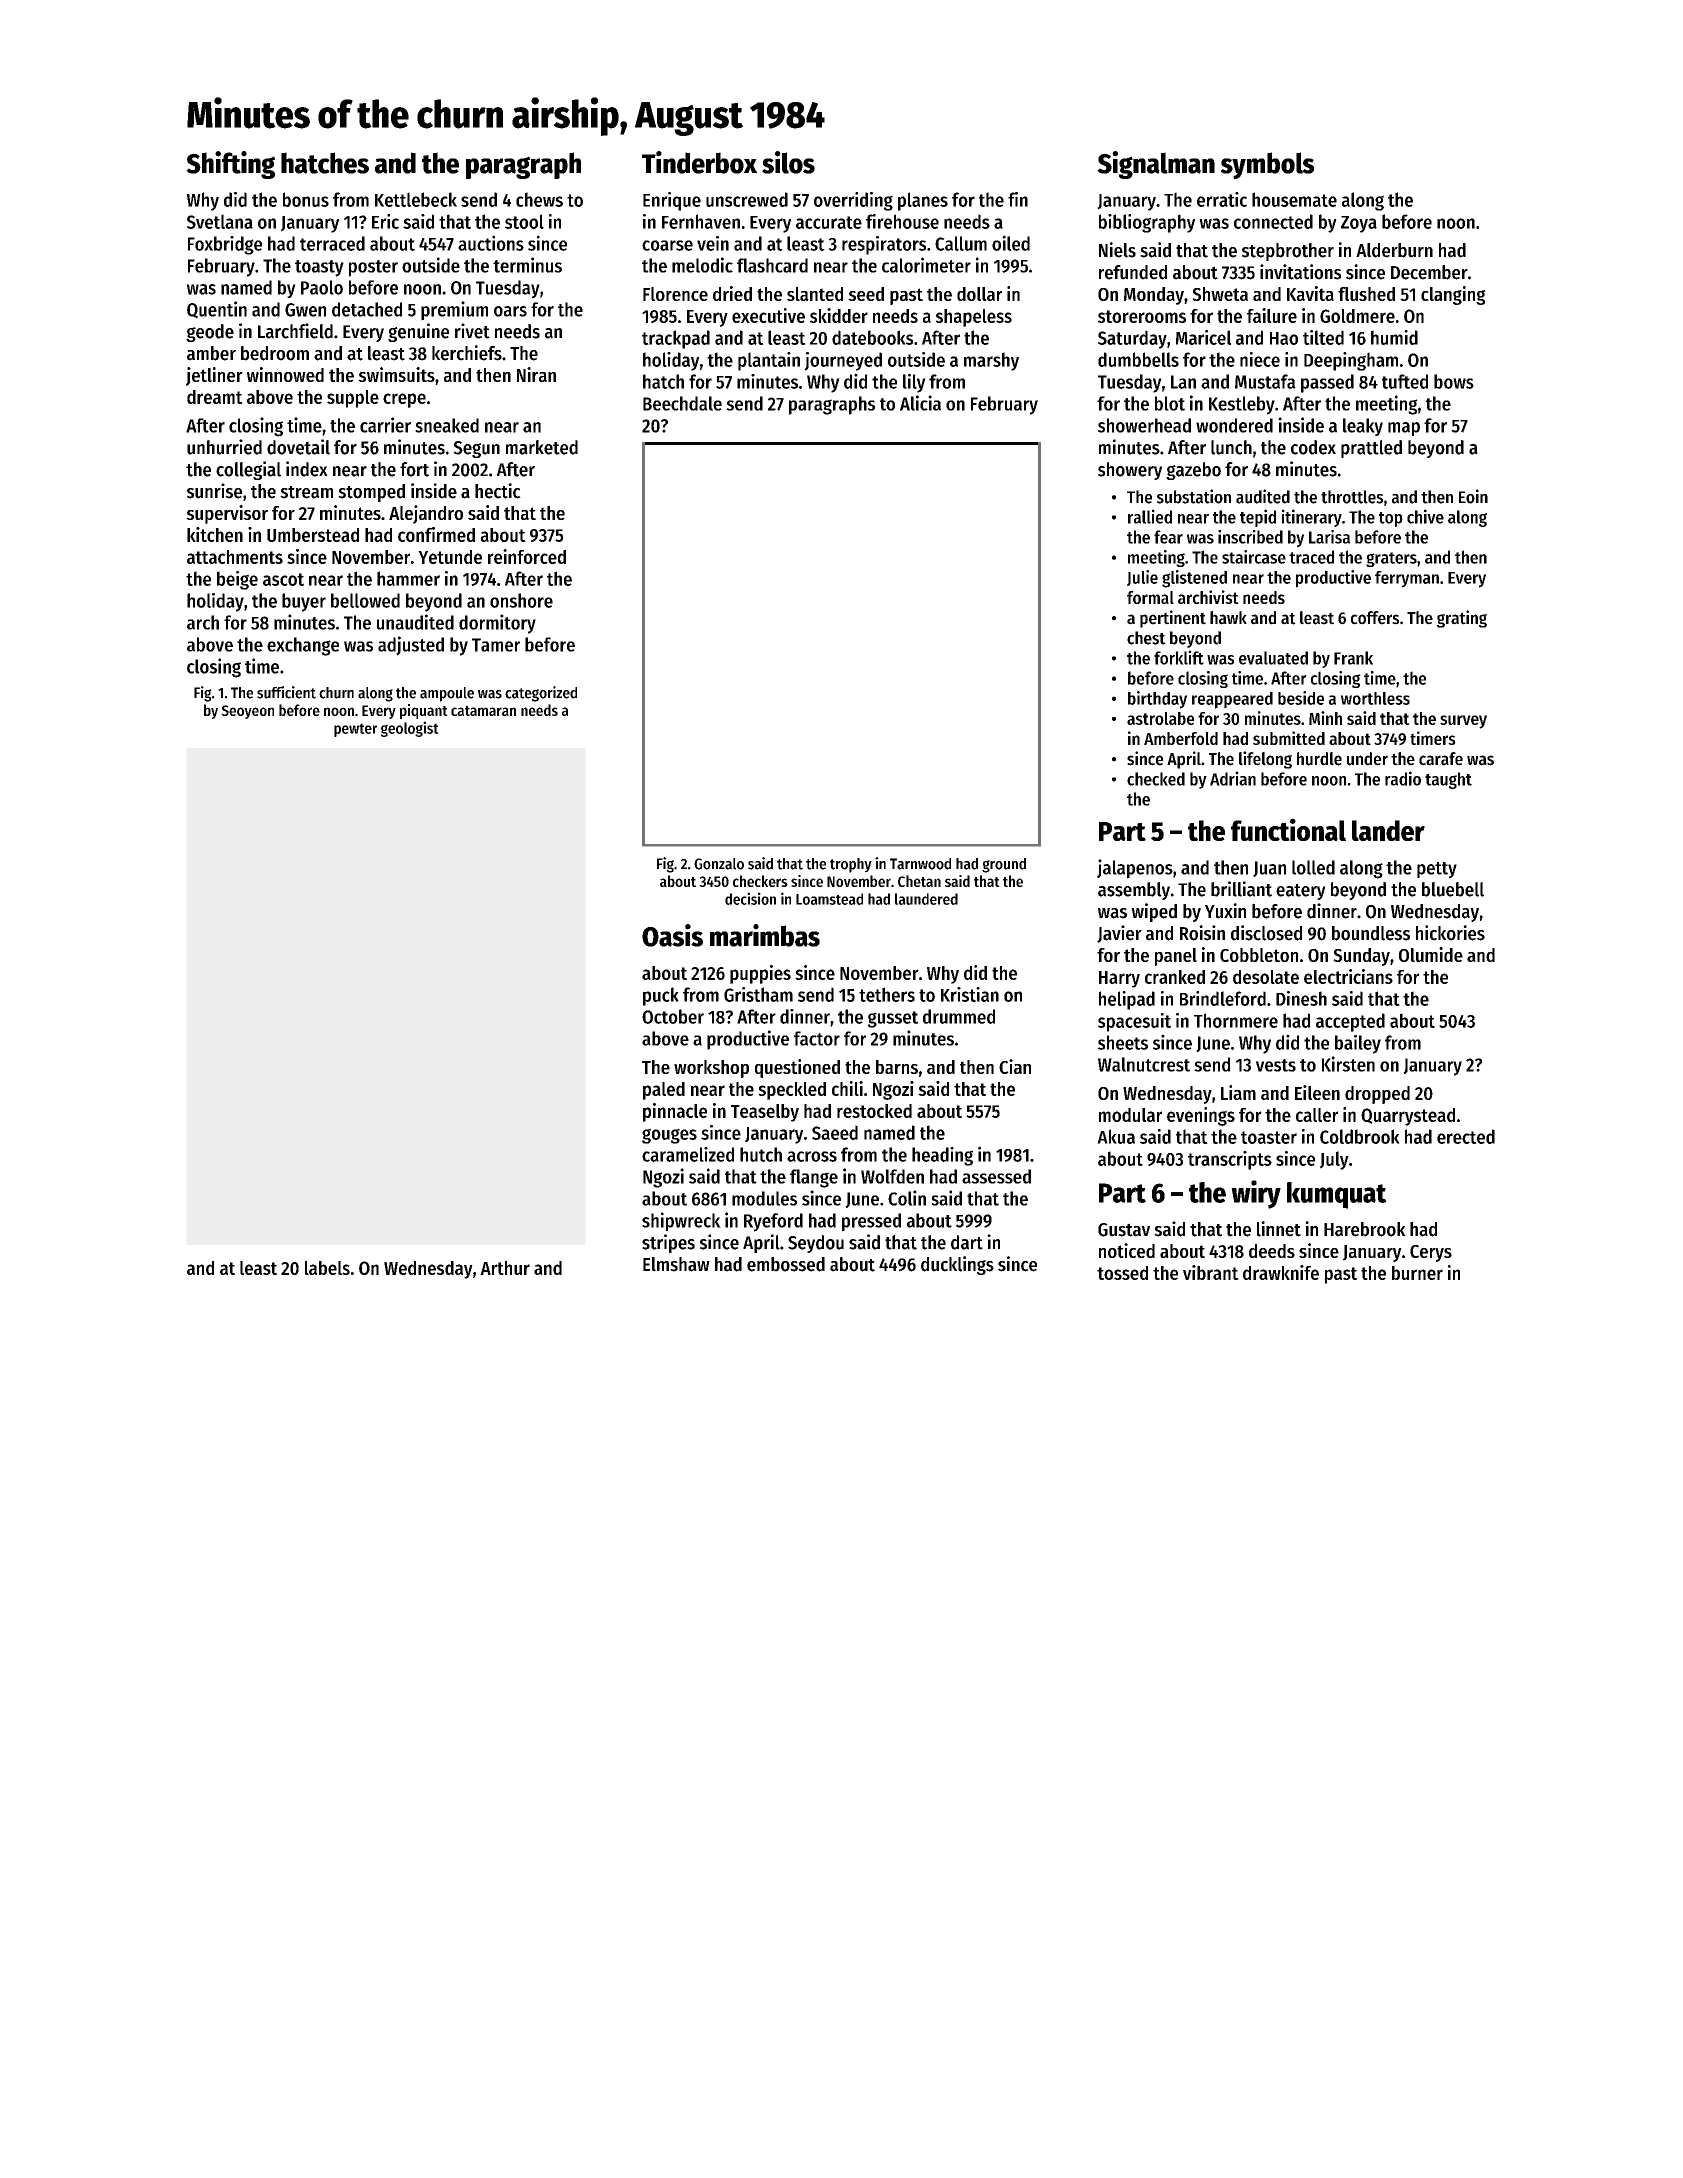 The height and width of the page is (2178, 1683). Describe the element at coordinates (768, 315) in the page. I see `executive` at that location.
